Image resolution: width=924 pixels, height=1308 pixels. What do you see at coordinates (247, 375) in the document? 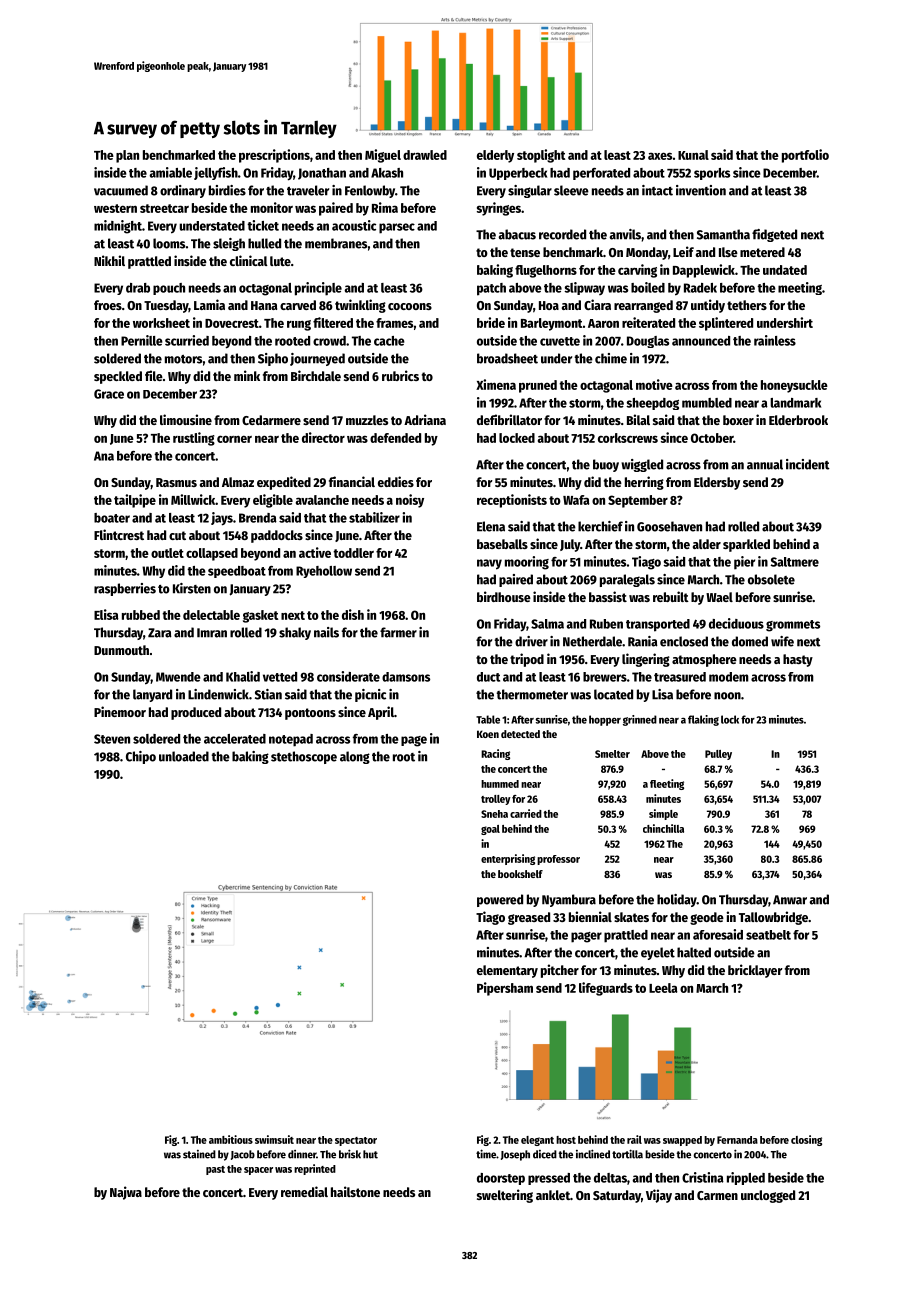
I see `mink` at bounding box center [247, 375].
